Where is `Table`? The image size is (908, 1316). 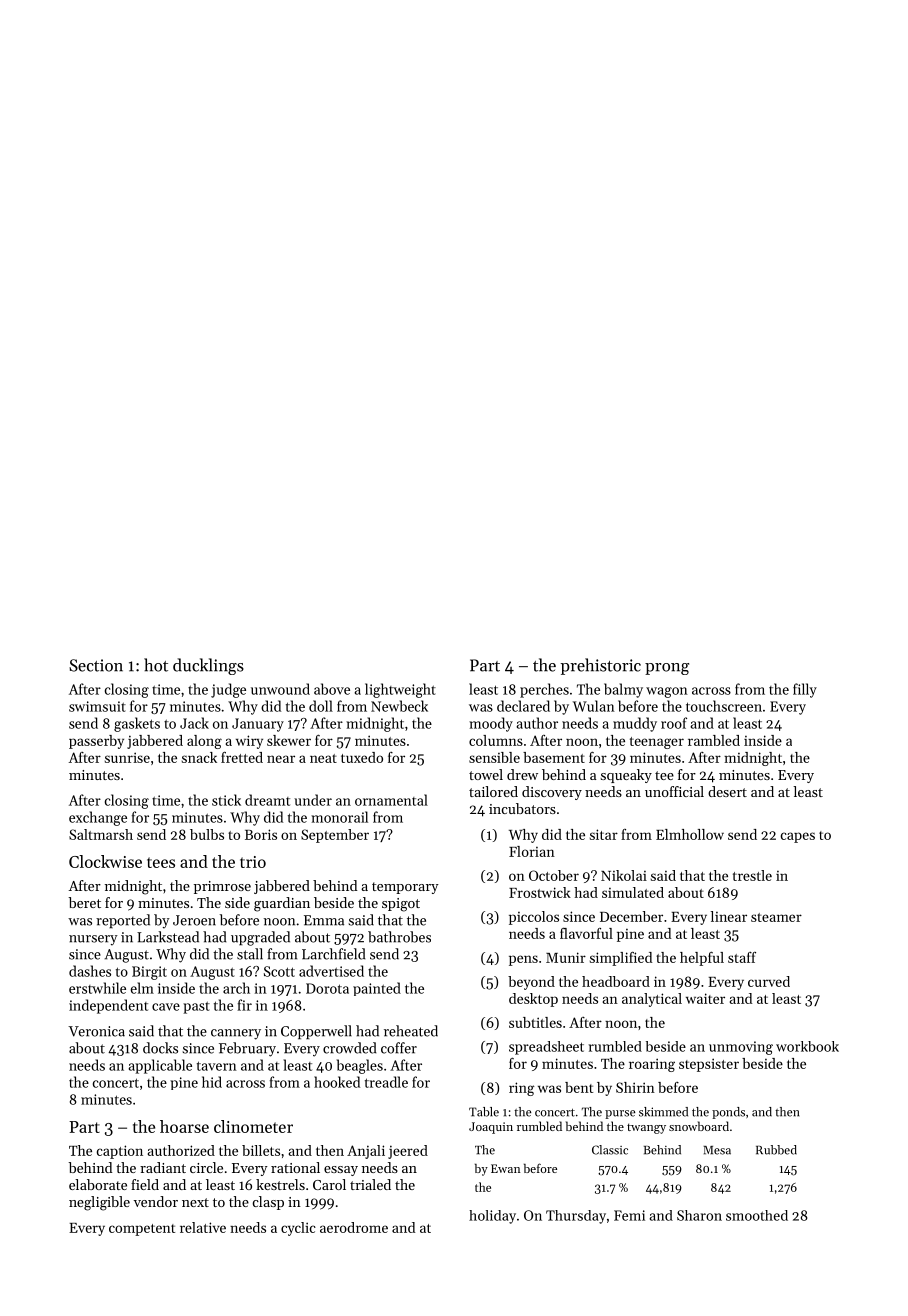 Table is located at coordinates (484, 1112).
